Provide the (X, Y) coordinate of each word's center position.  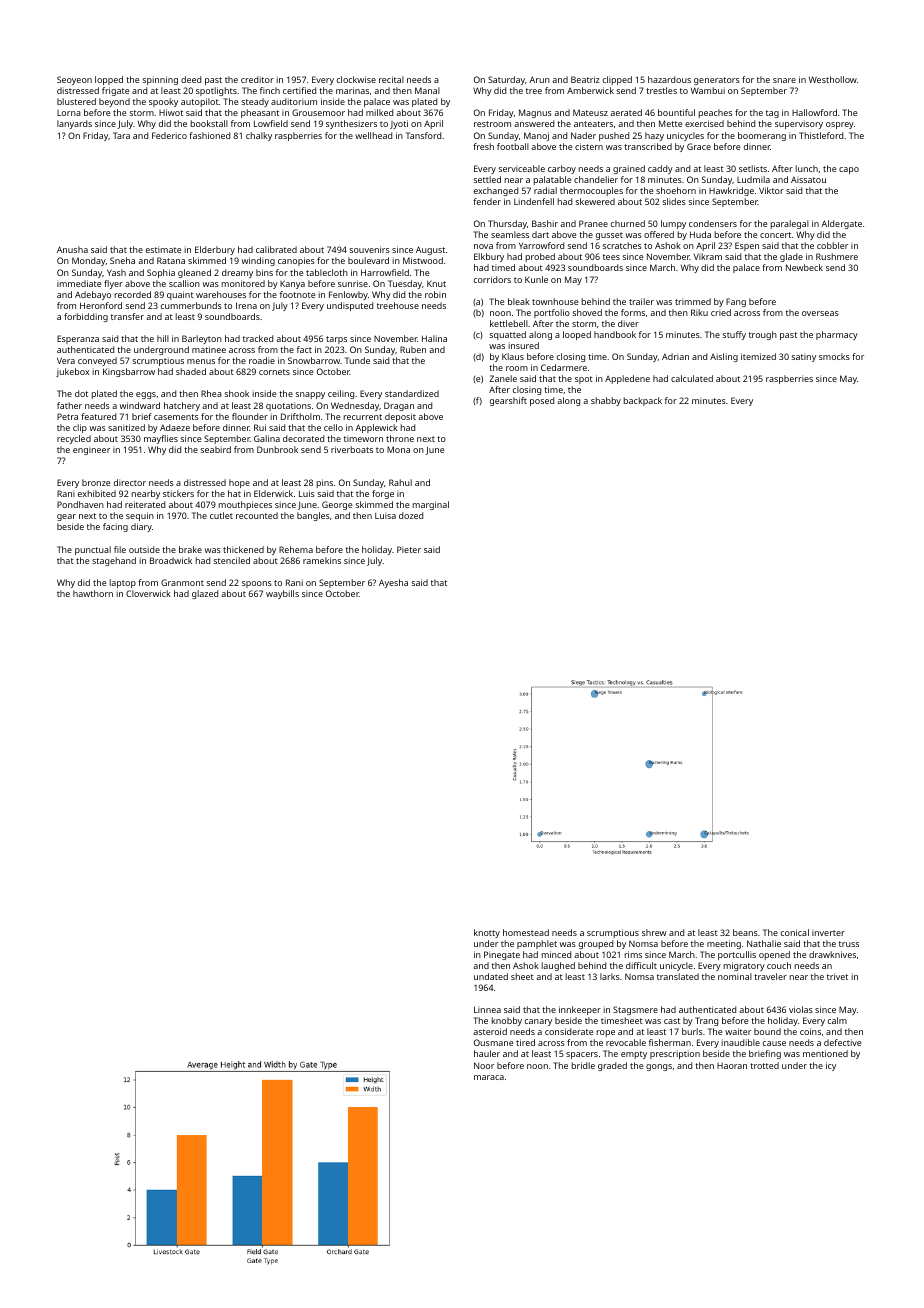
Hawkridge (731, 191)
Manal (427, 90)
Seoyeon (74, 80)
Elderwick (273, 493)
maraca (489, 1077)
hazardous (669, 79)
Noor (484, 1065)
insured (524, 345)
